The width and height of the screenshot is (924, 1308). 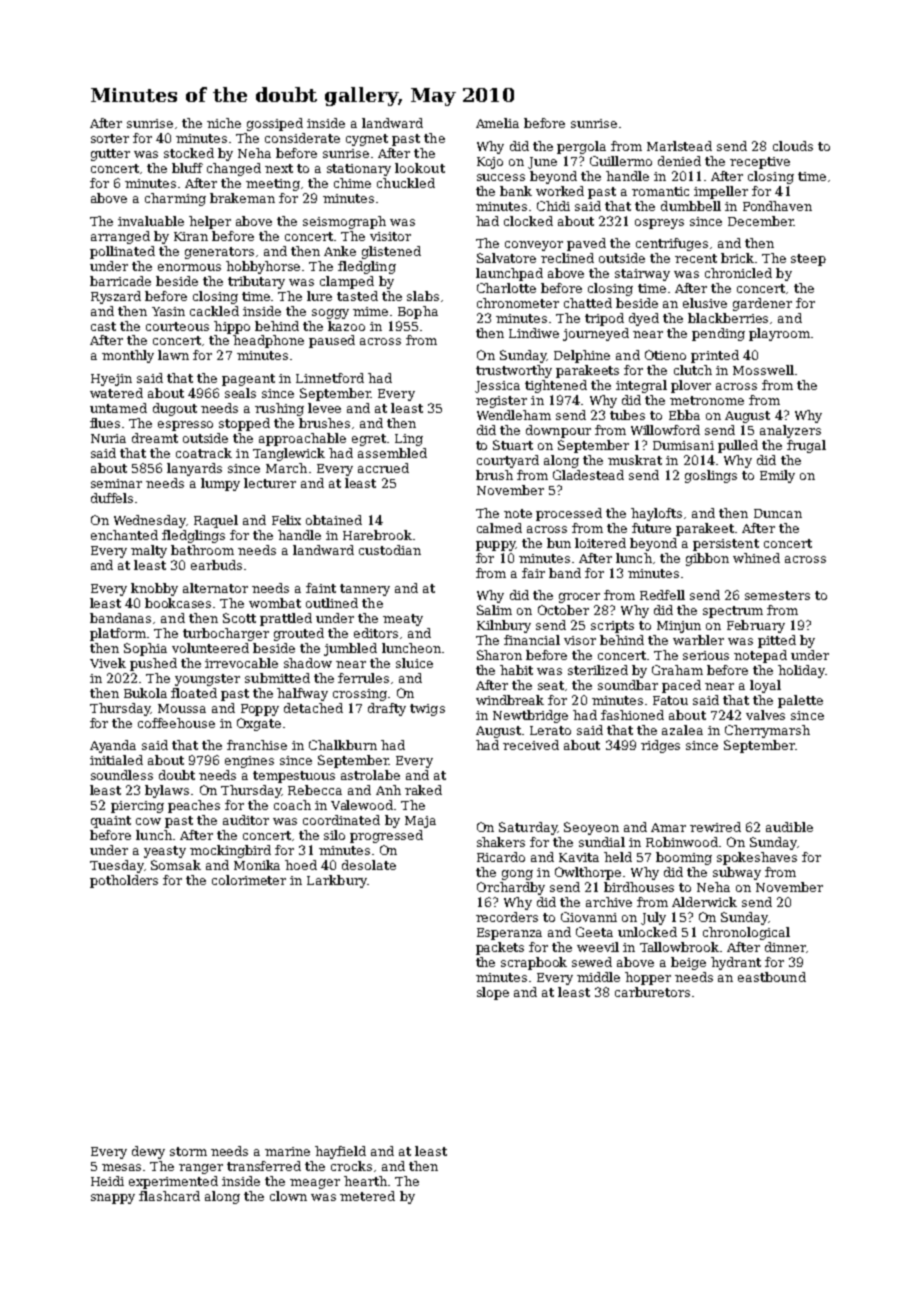 I want to click on slope, so click(x=493, y=993).
